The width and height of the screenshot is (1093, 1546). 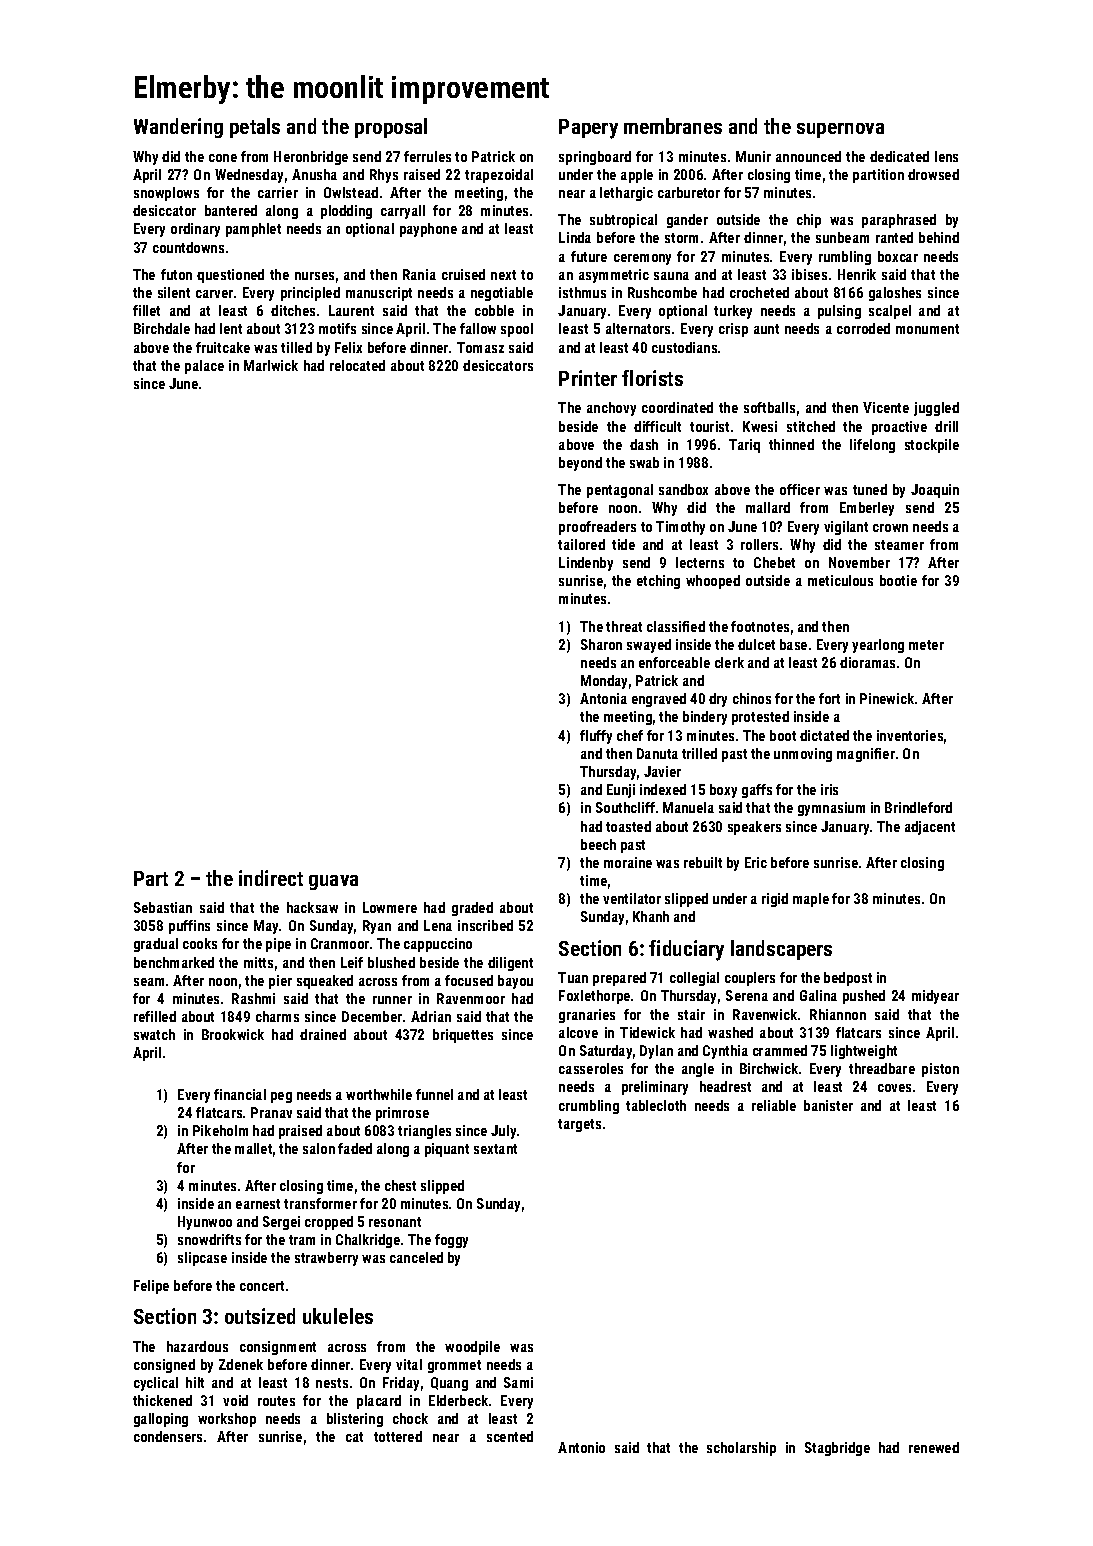 What do you see at coordinates (890, 528) in the screenshot?
I see `crown` at bounding box center [890, 528].
